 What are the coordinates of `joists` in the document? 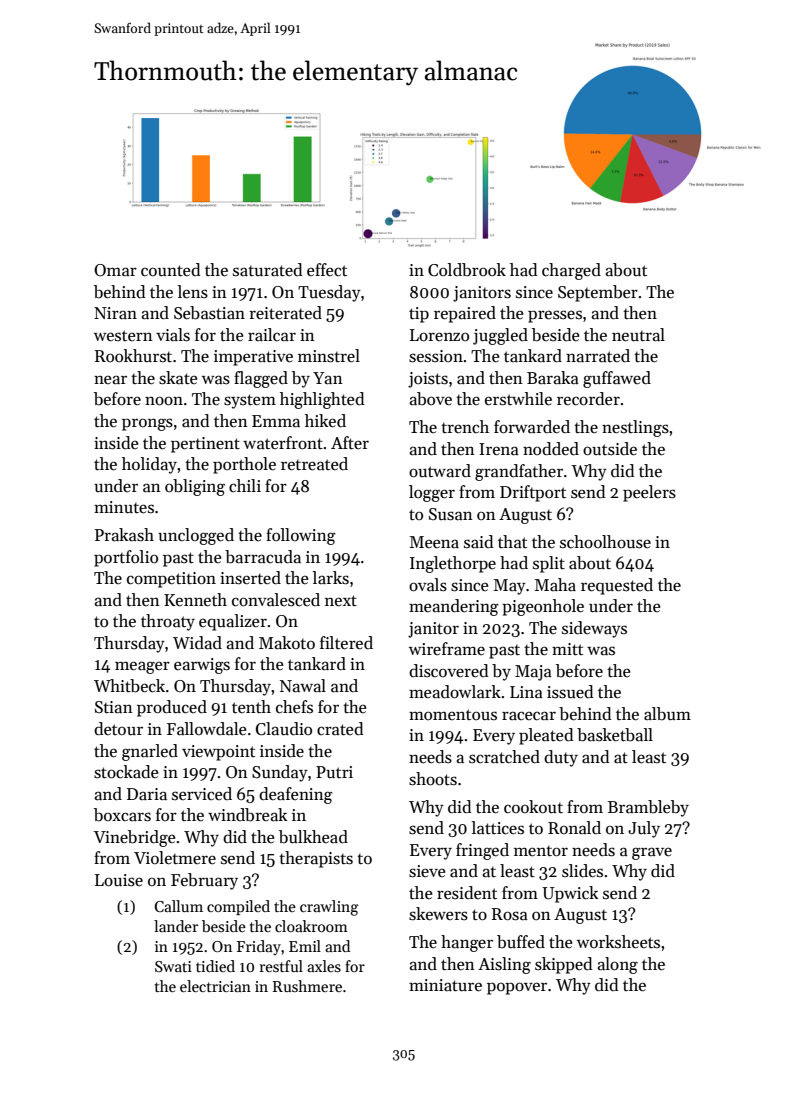 It's located at (428, 380).
